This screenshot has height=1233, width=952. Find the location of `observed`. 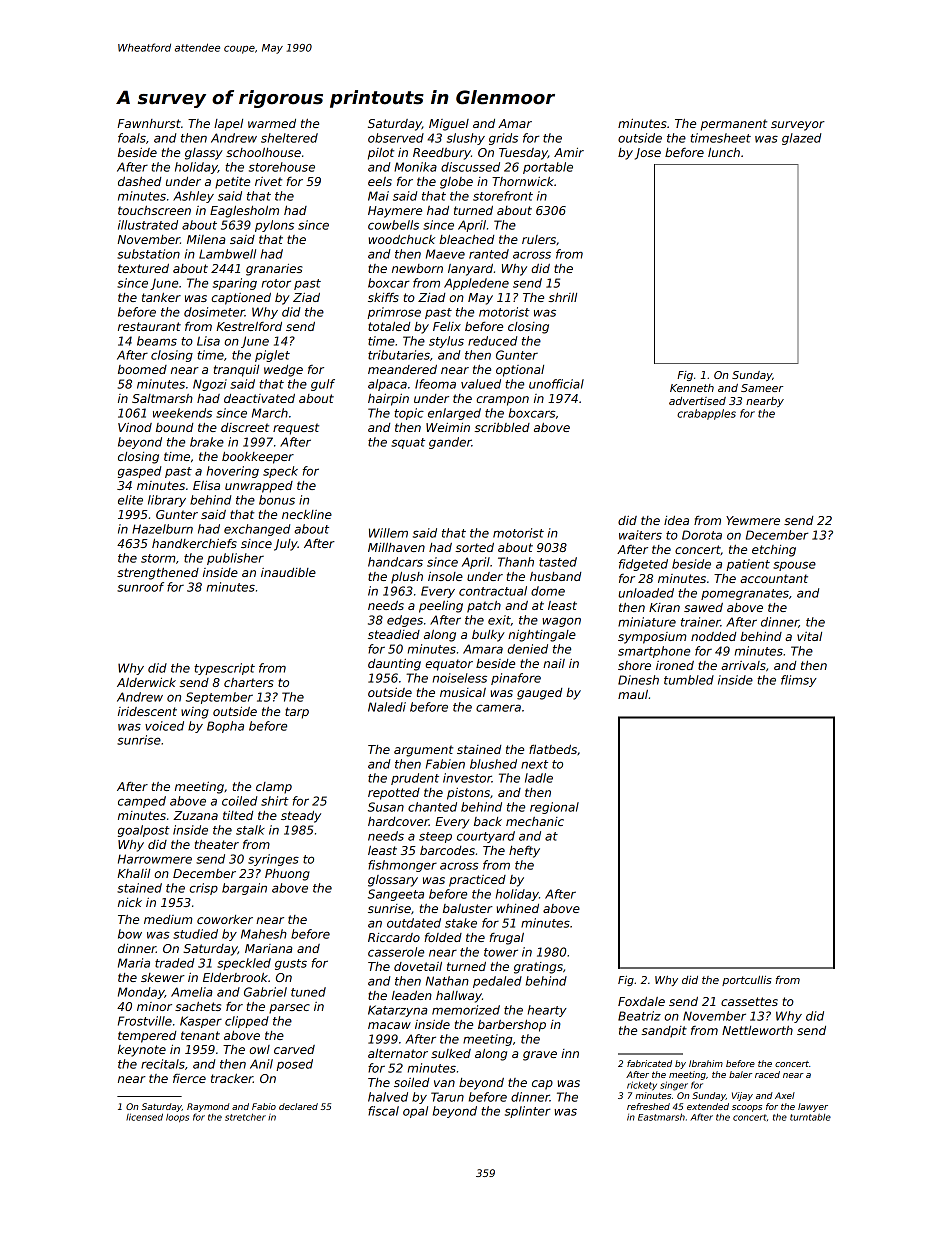

observed is located at coordinates (396, 138).
